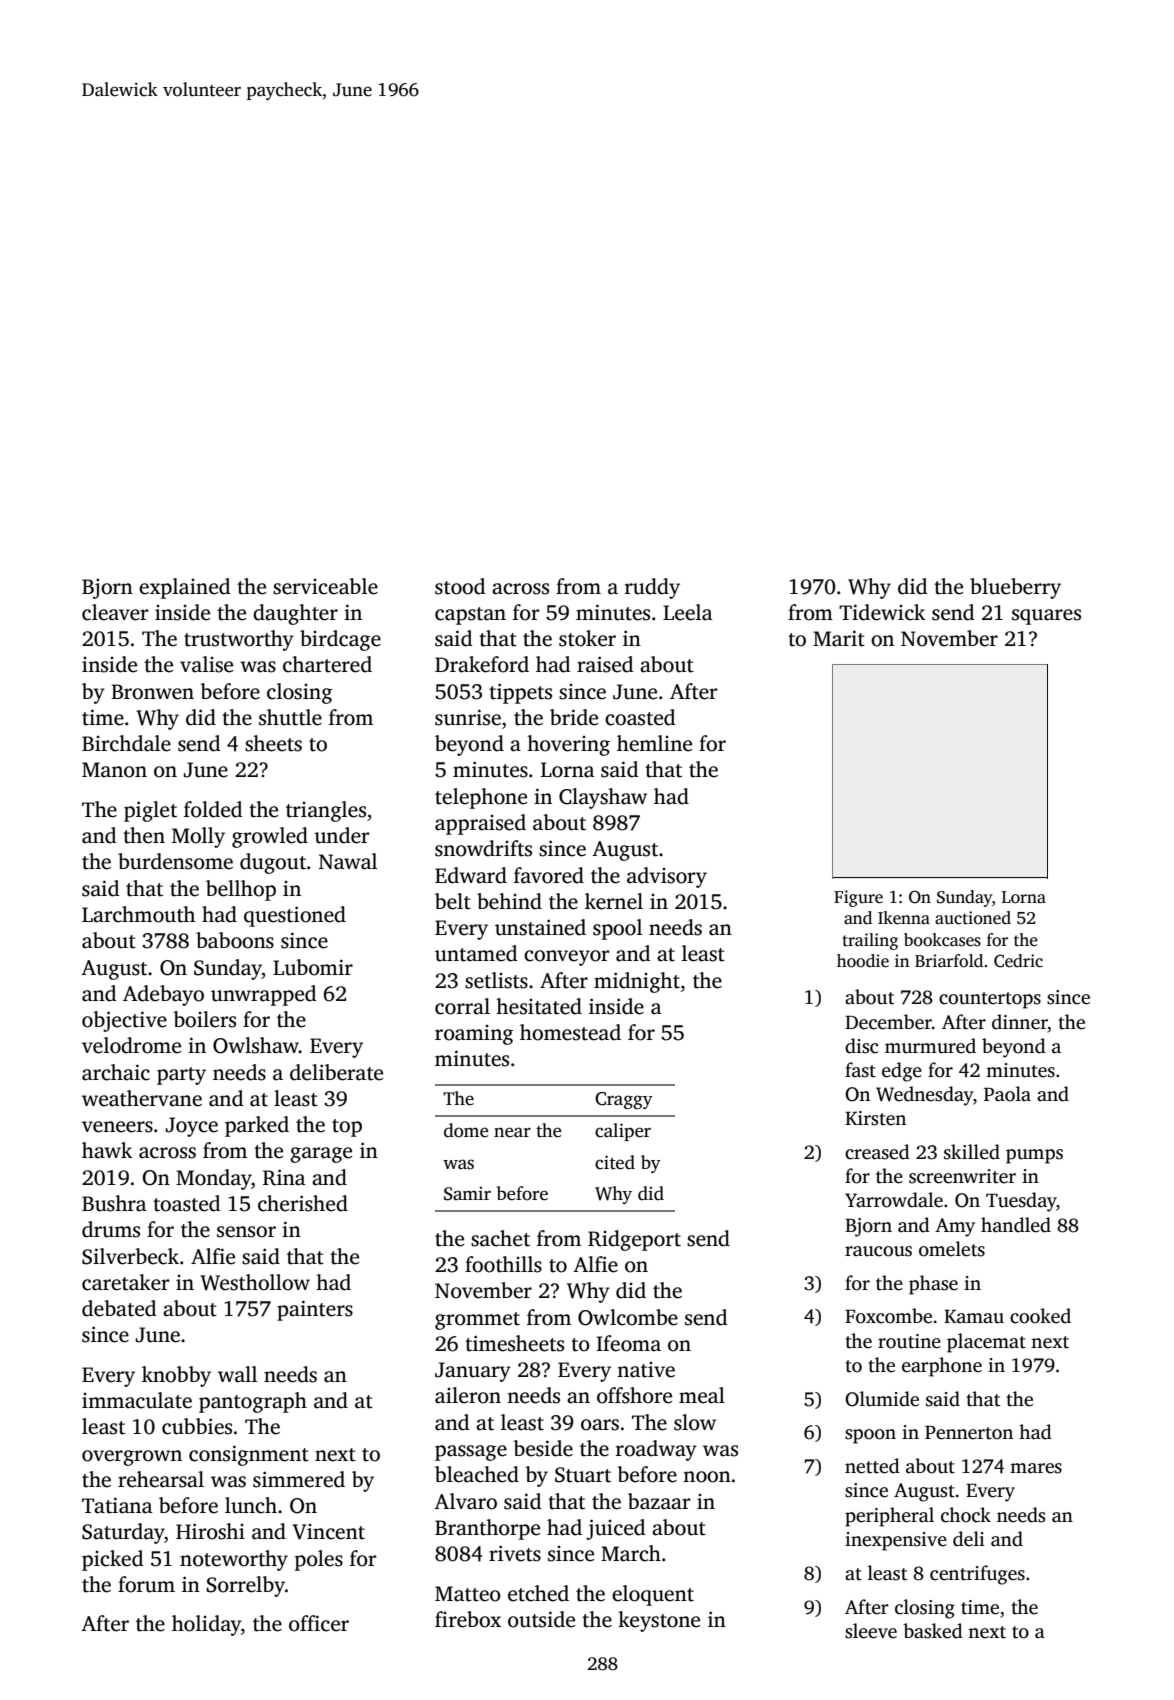  Describe the element at coordinates (142, 1098) in the screenshot. I see `weathervane` at that location.
